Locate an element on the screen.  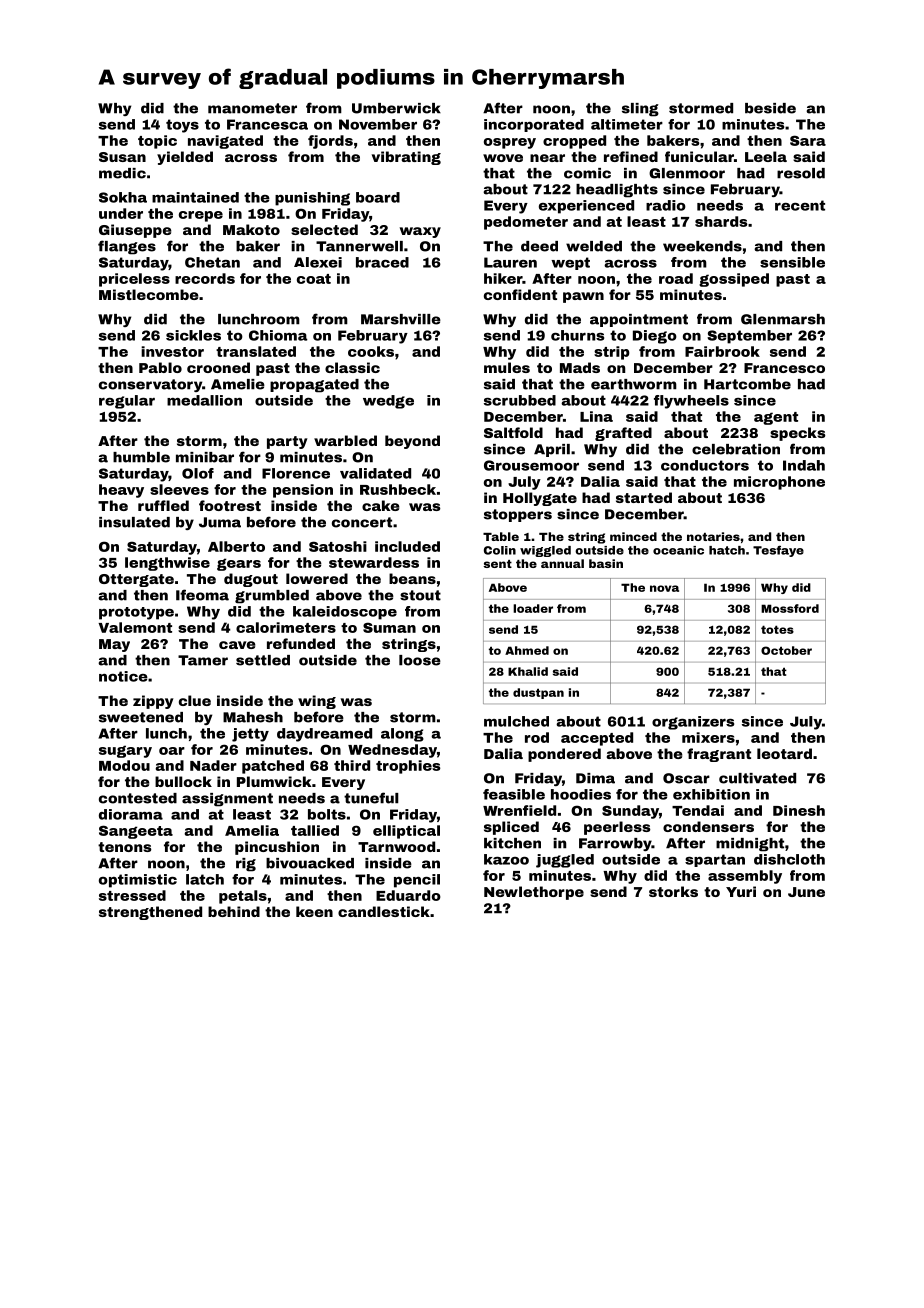
manometer is located at coordinates (252, 108).
